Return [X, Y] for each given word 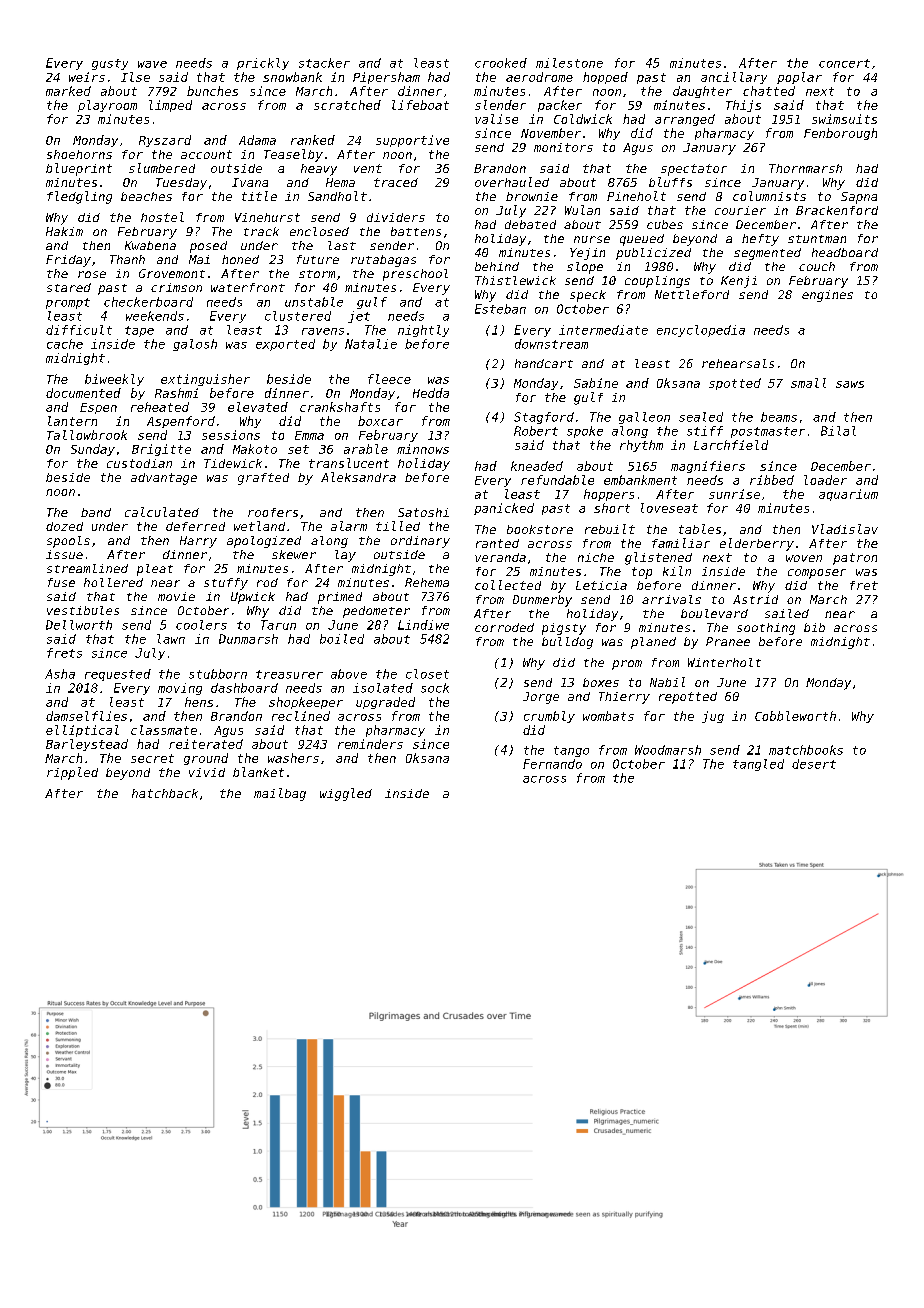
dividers [396, 217]
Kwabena [150, 245]
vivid [207, 772]
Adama [257, 140]
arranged [685, 120]
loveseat [669, 508]
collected [508, 585]
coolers [201, 625]
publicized [653, 254]
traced [396, 182]
